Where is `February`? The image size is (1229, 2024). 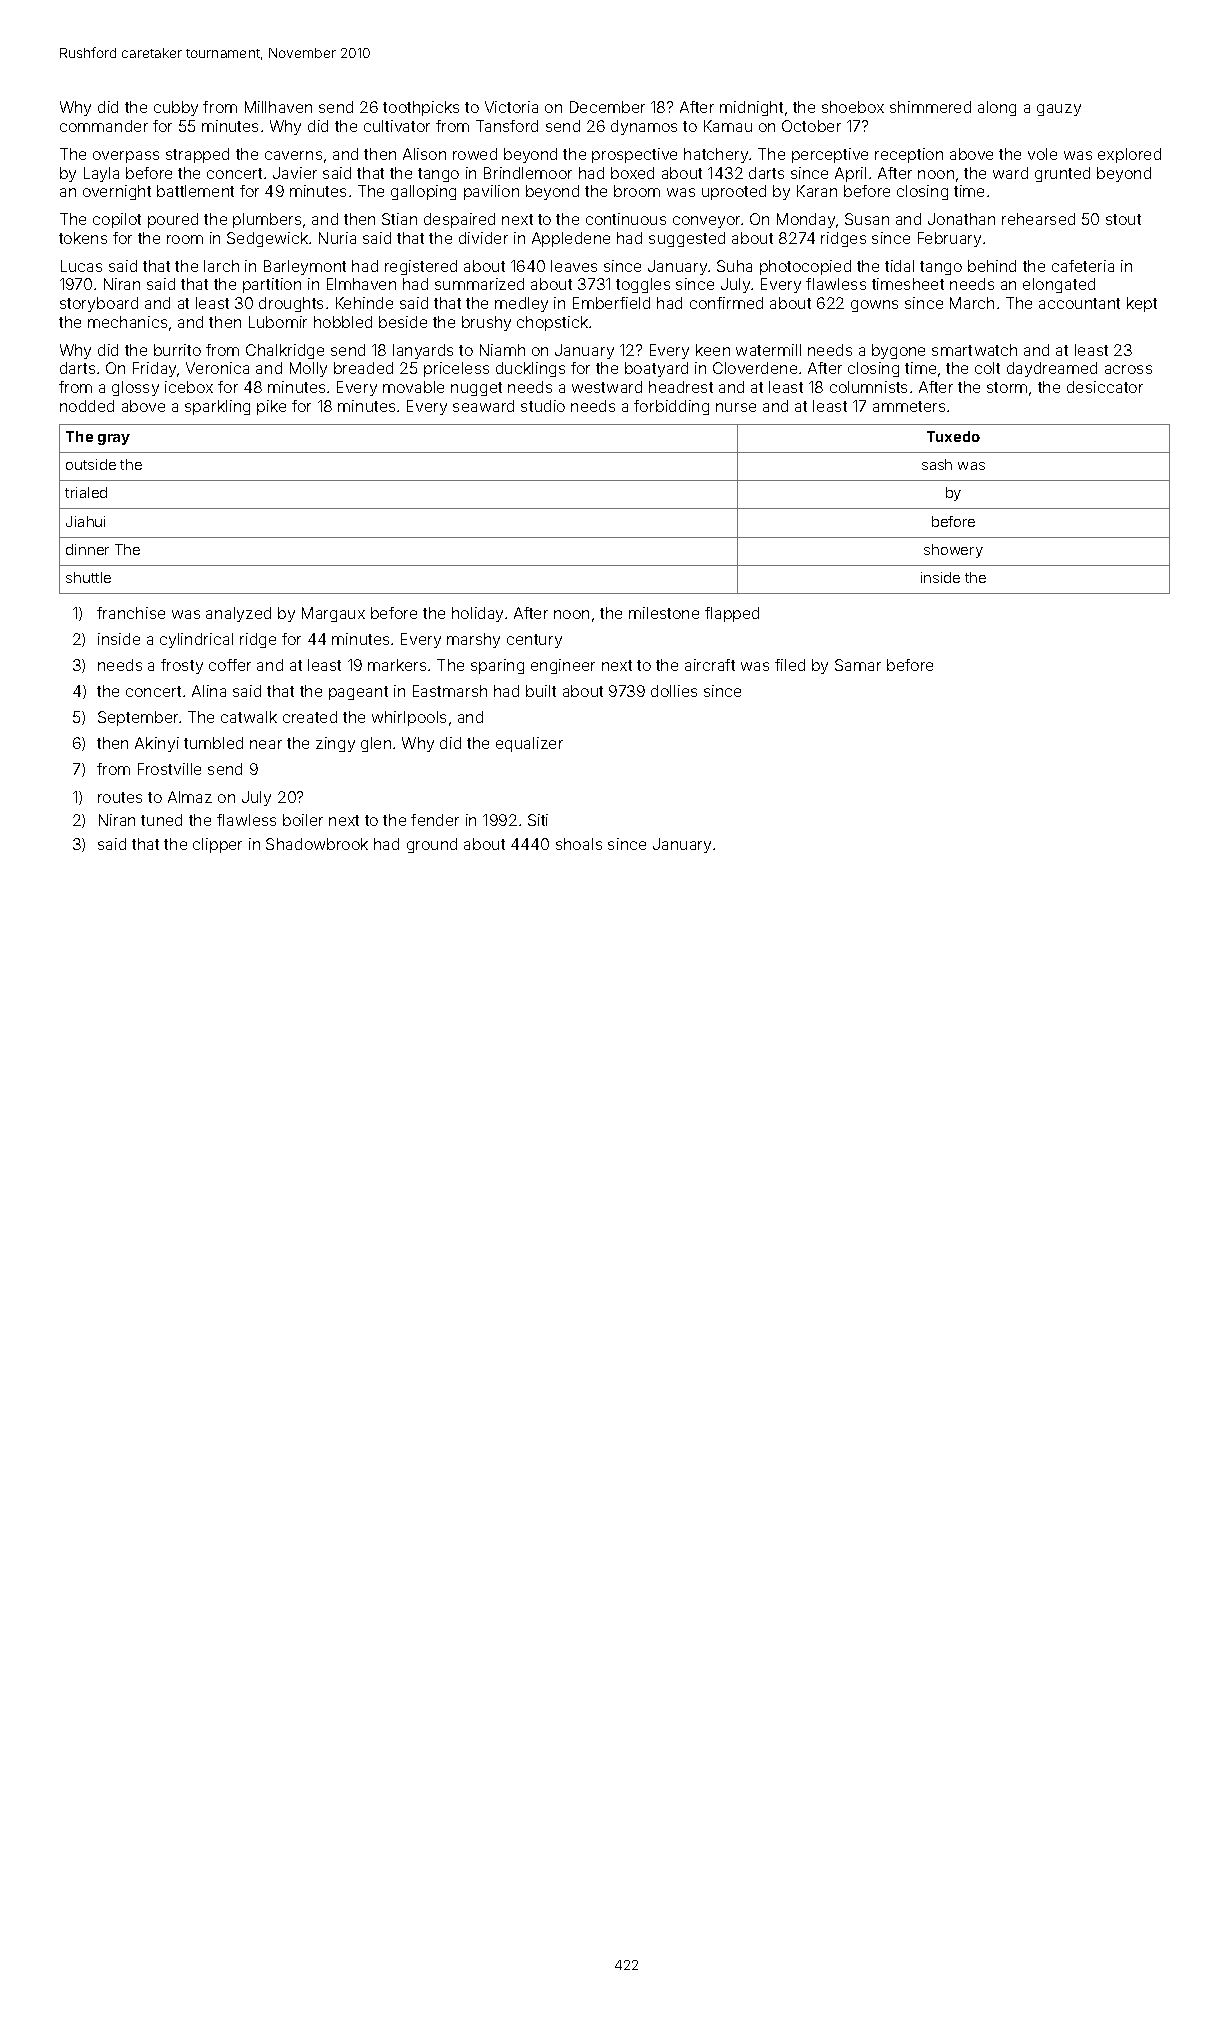
February is located at coordinates (949, 239).
